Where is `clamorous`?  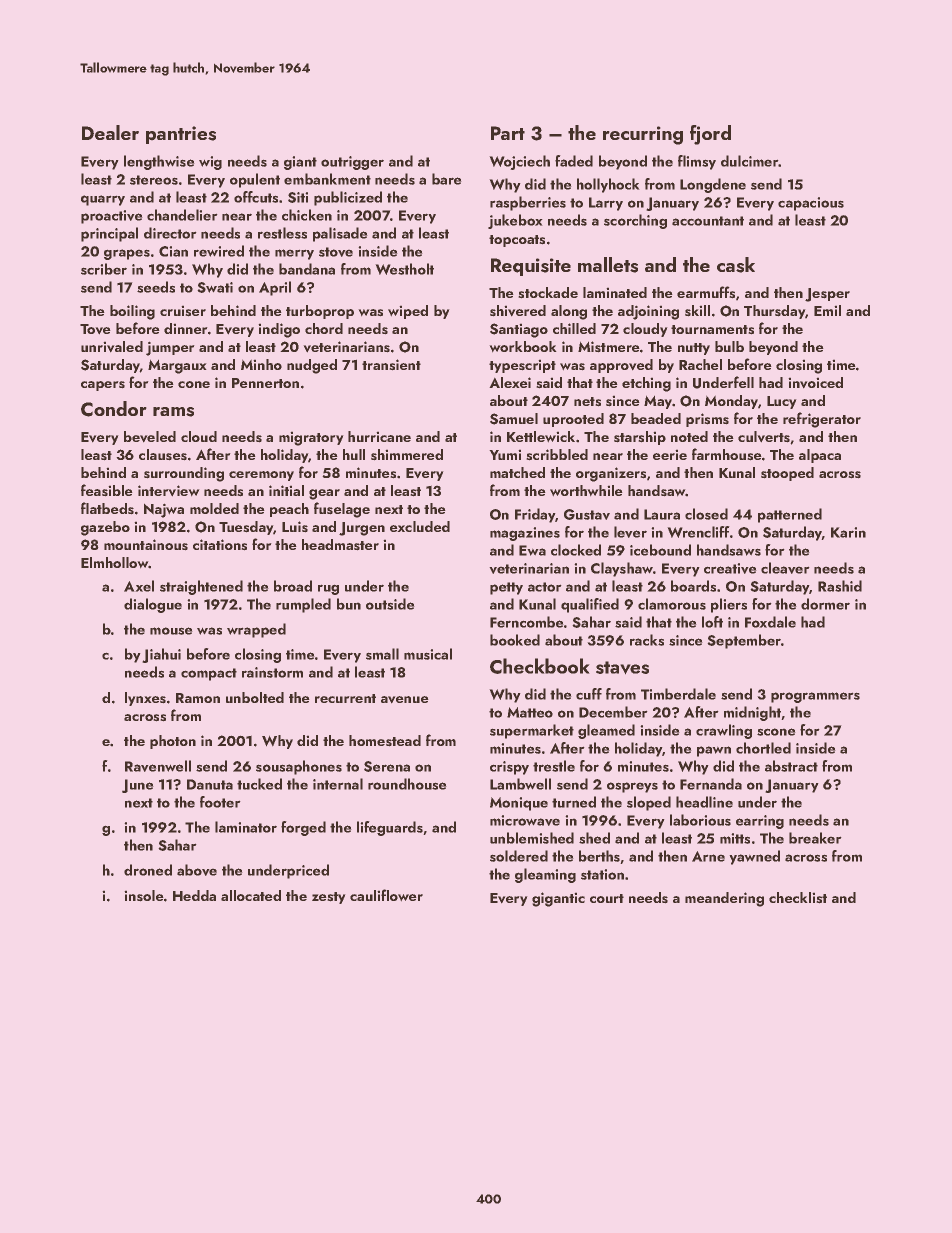 clamorous is located at coordinates (672, 604).
